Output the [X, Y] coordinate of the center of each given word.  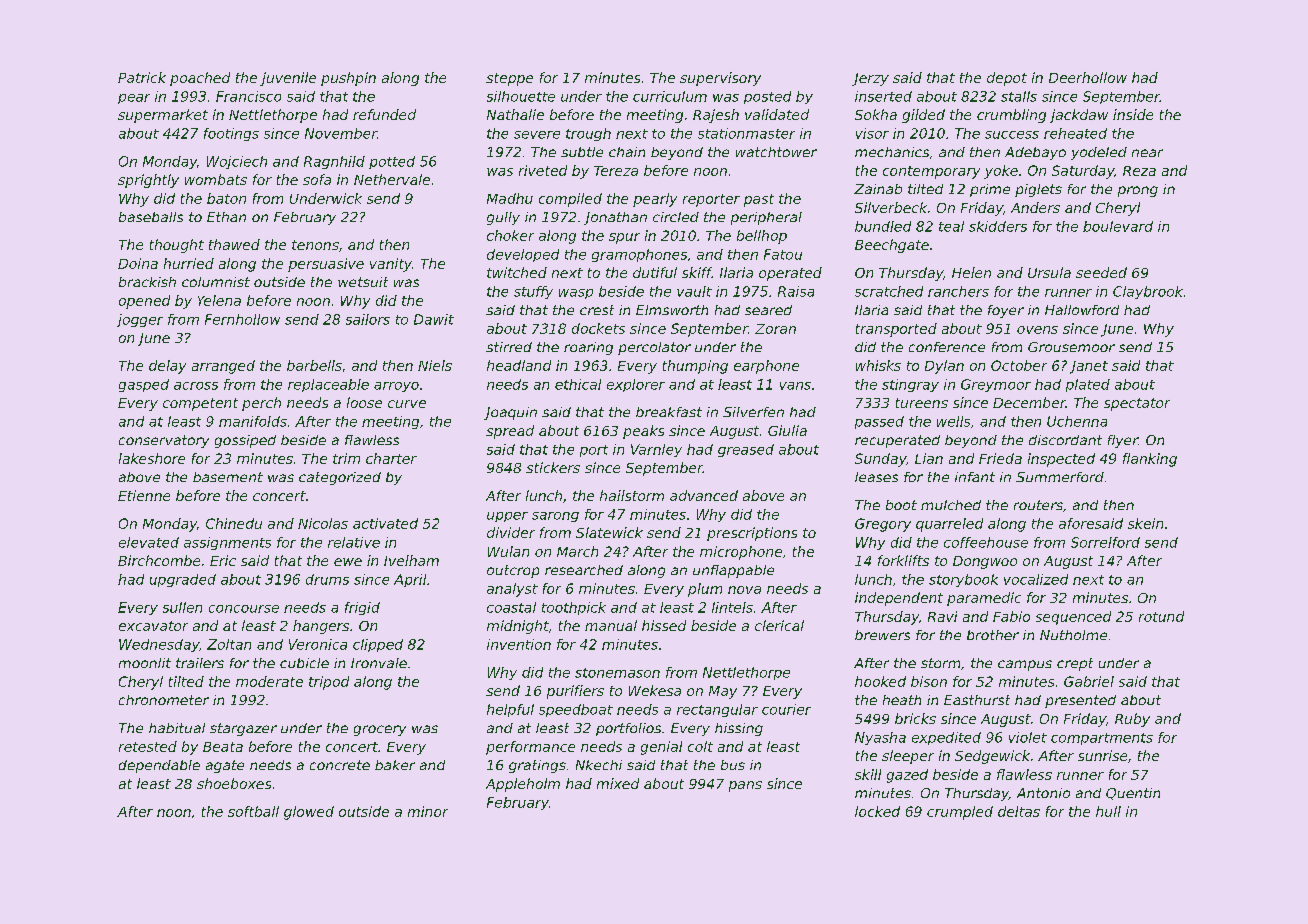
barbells [314, 365]
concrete [340, 765]
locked [877, 811]
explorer [636, 385]
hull [1108, 811]
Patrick [142, 77]
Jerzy [870, 79]
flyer [1123, 441]
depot [1007, 79]
